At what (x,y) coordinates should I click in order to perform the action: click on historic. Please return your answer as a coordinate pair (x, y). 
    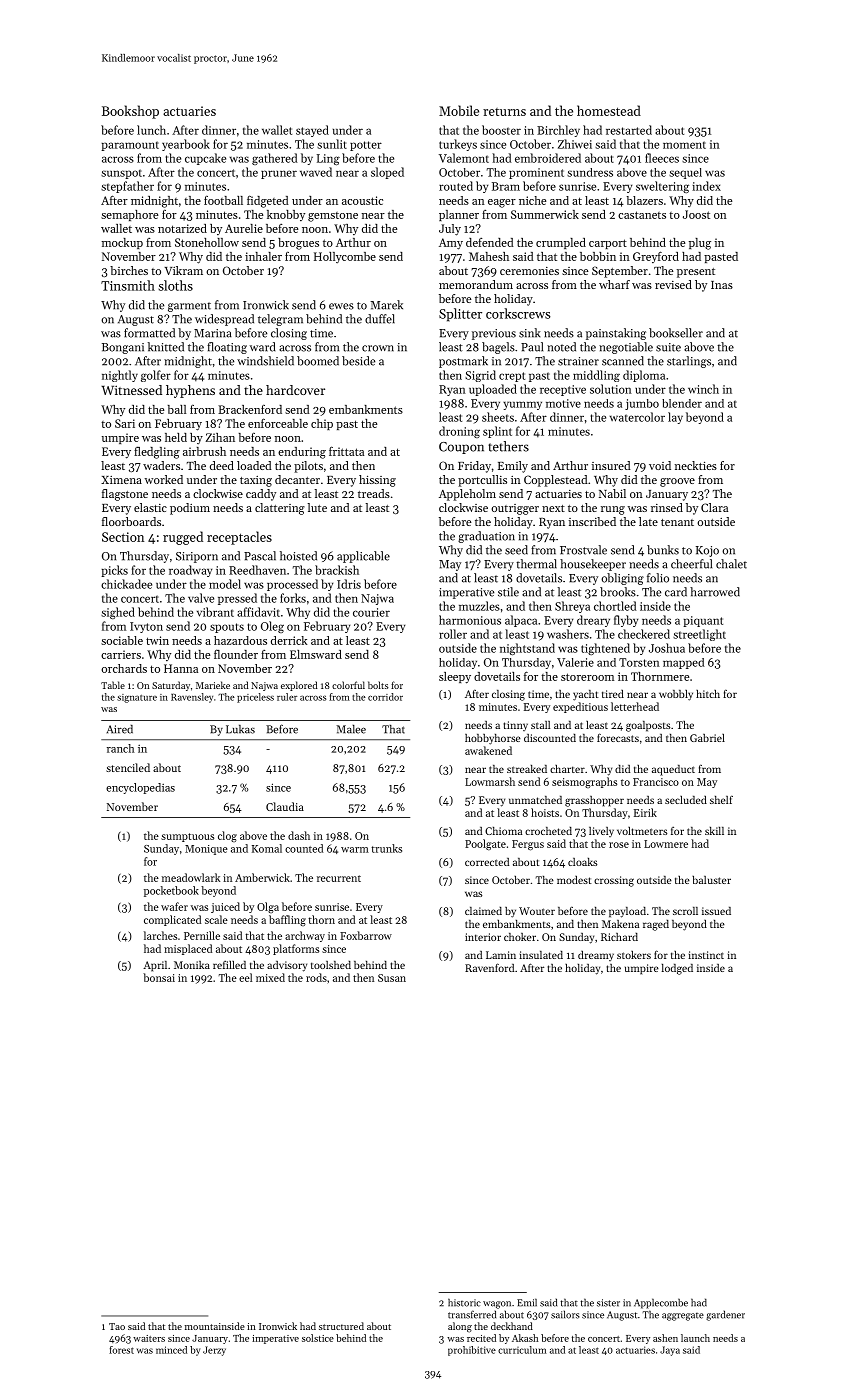
    Looking at the image, I should click on (464, 1302).
